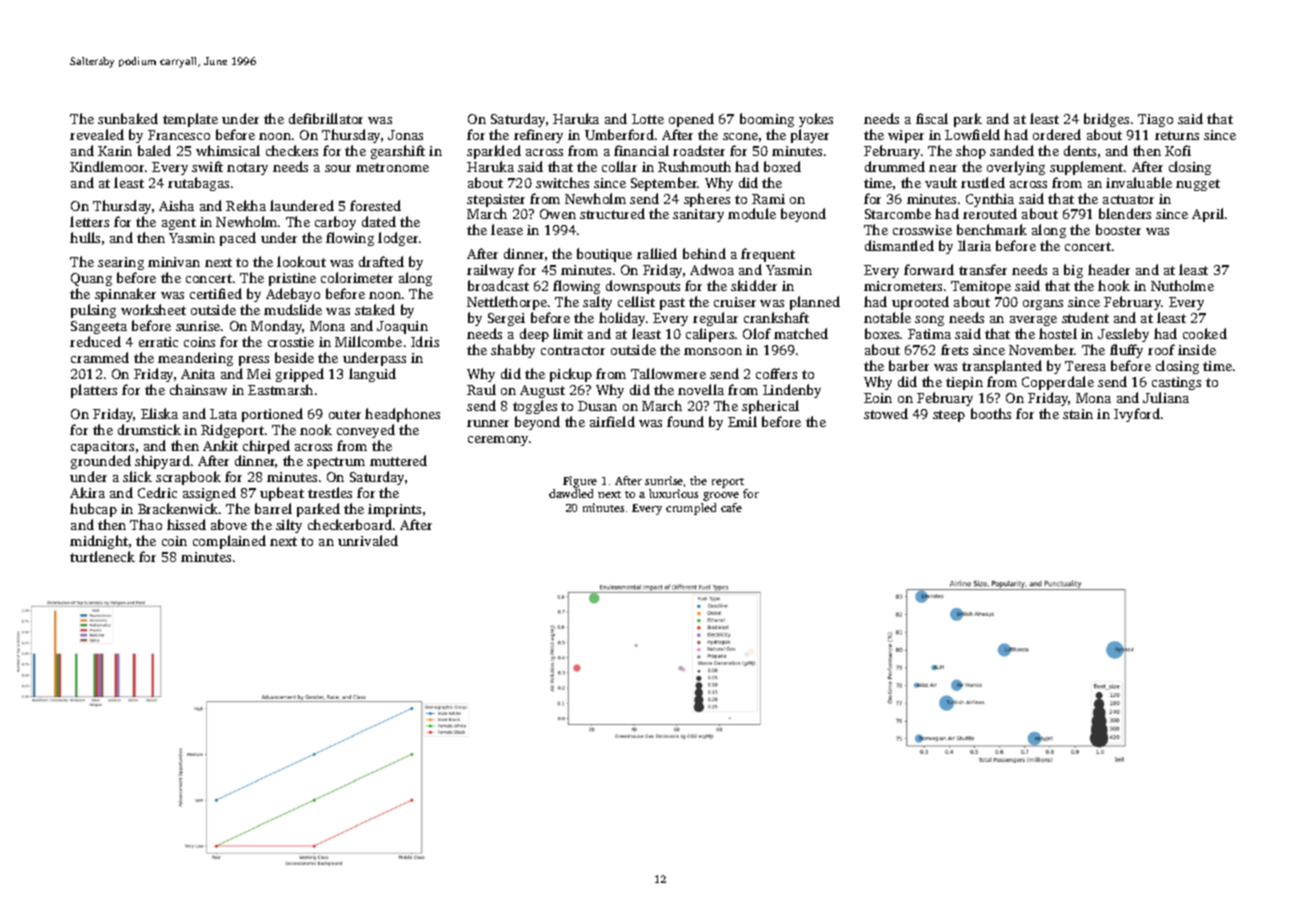 Image resolution: width=1308 pixels, height=924 pixels. What do you see at coordinates (289, 526) in the document?
I see `silty` at bounding box center [289, 526].
